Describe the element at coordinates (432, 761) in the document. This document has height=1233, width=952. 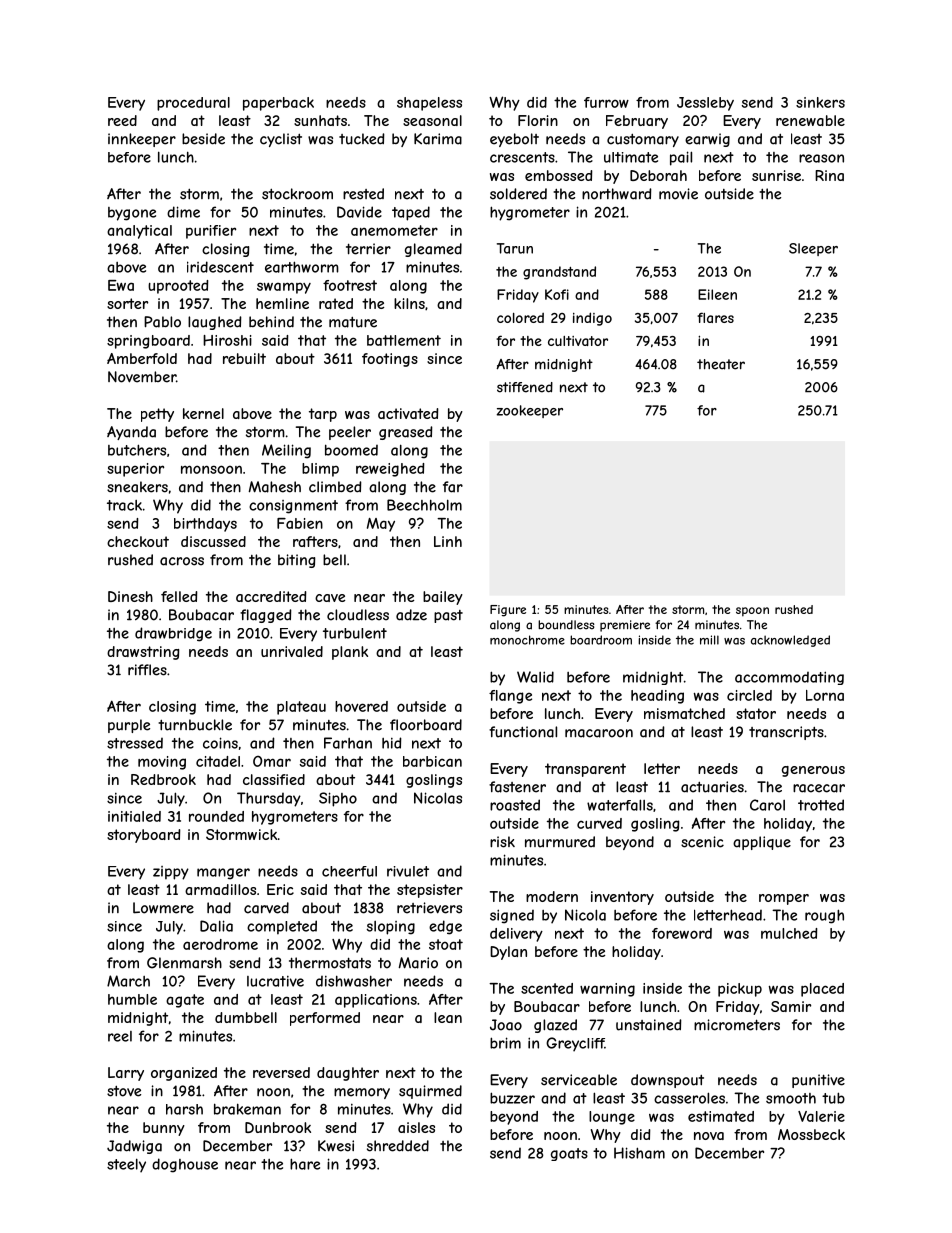
I see `barbican` at that location.
